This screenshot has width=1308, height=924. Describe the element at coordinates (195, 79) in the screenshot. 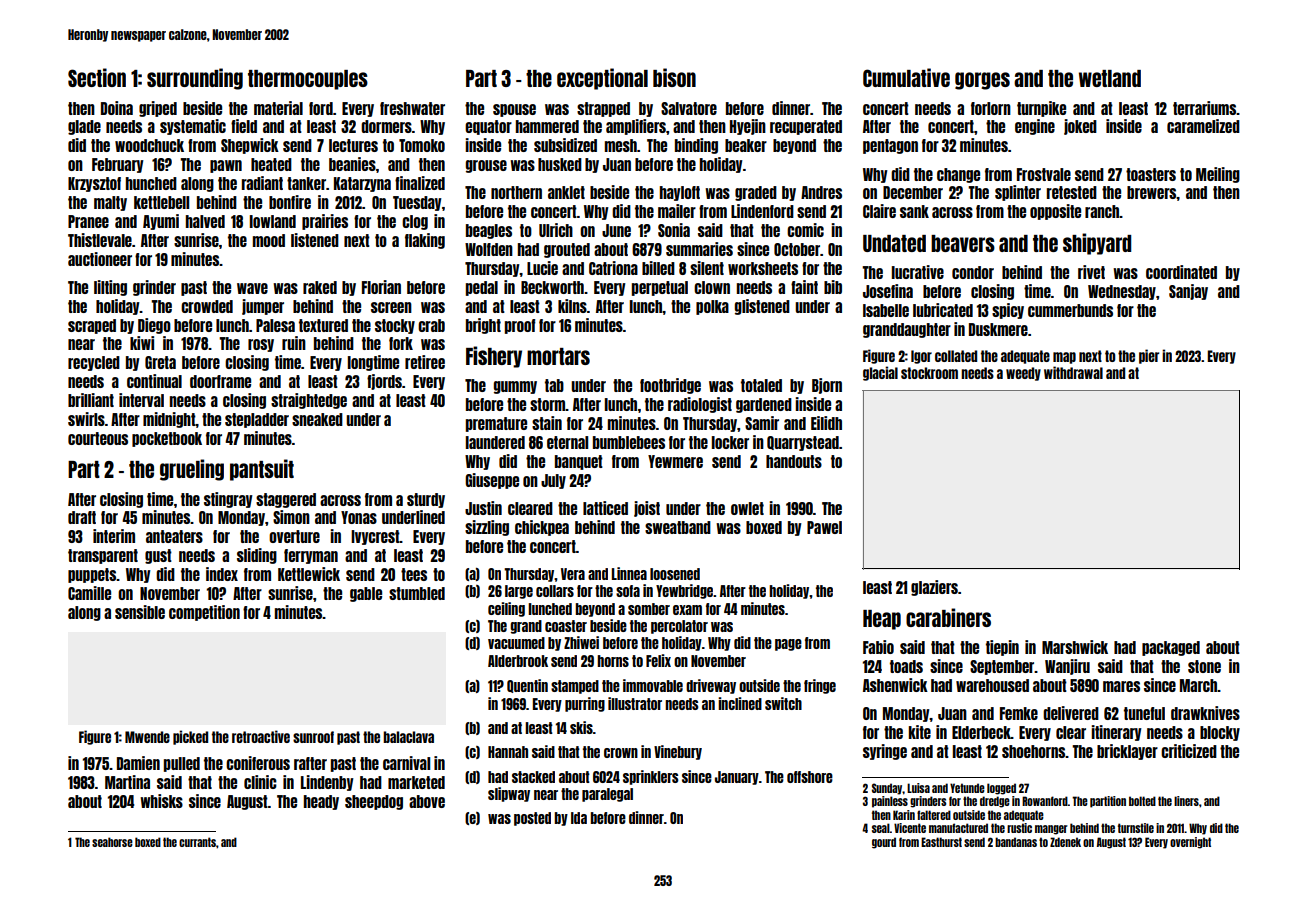

I see `surrounding` at that location.
